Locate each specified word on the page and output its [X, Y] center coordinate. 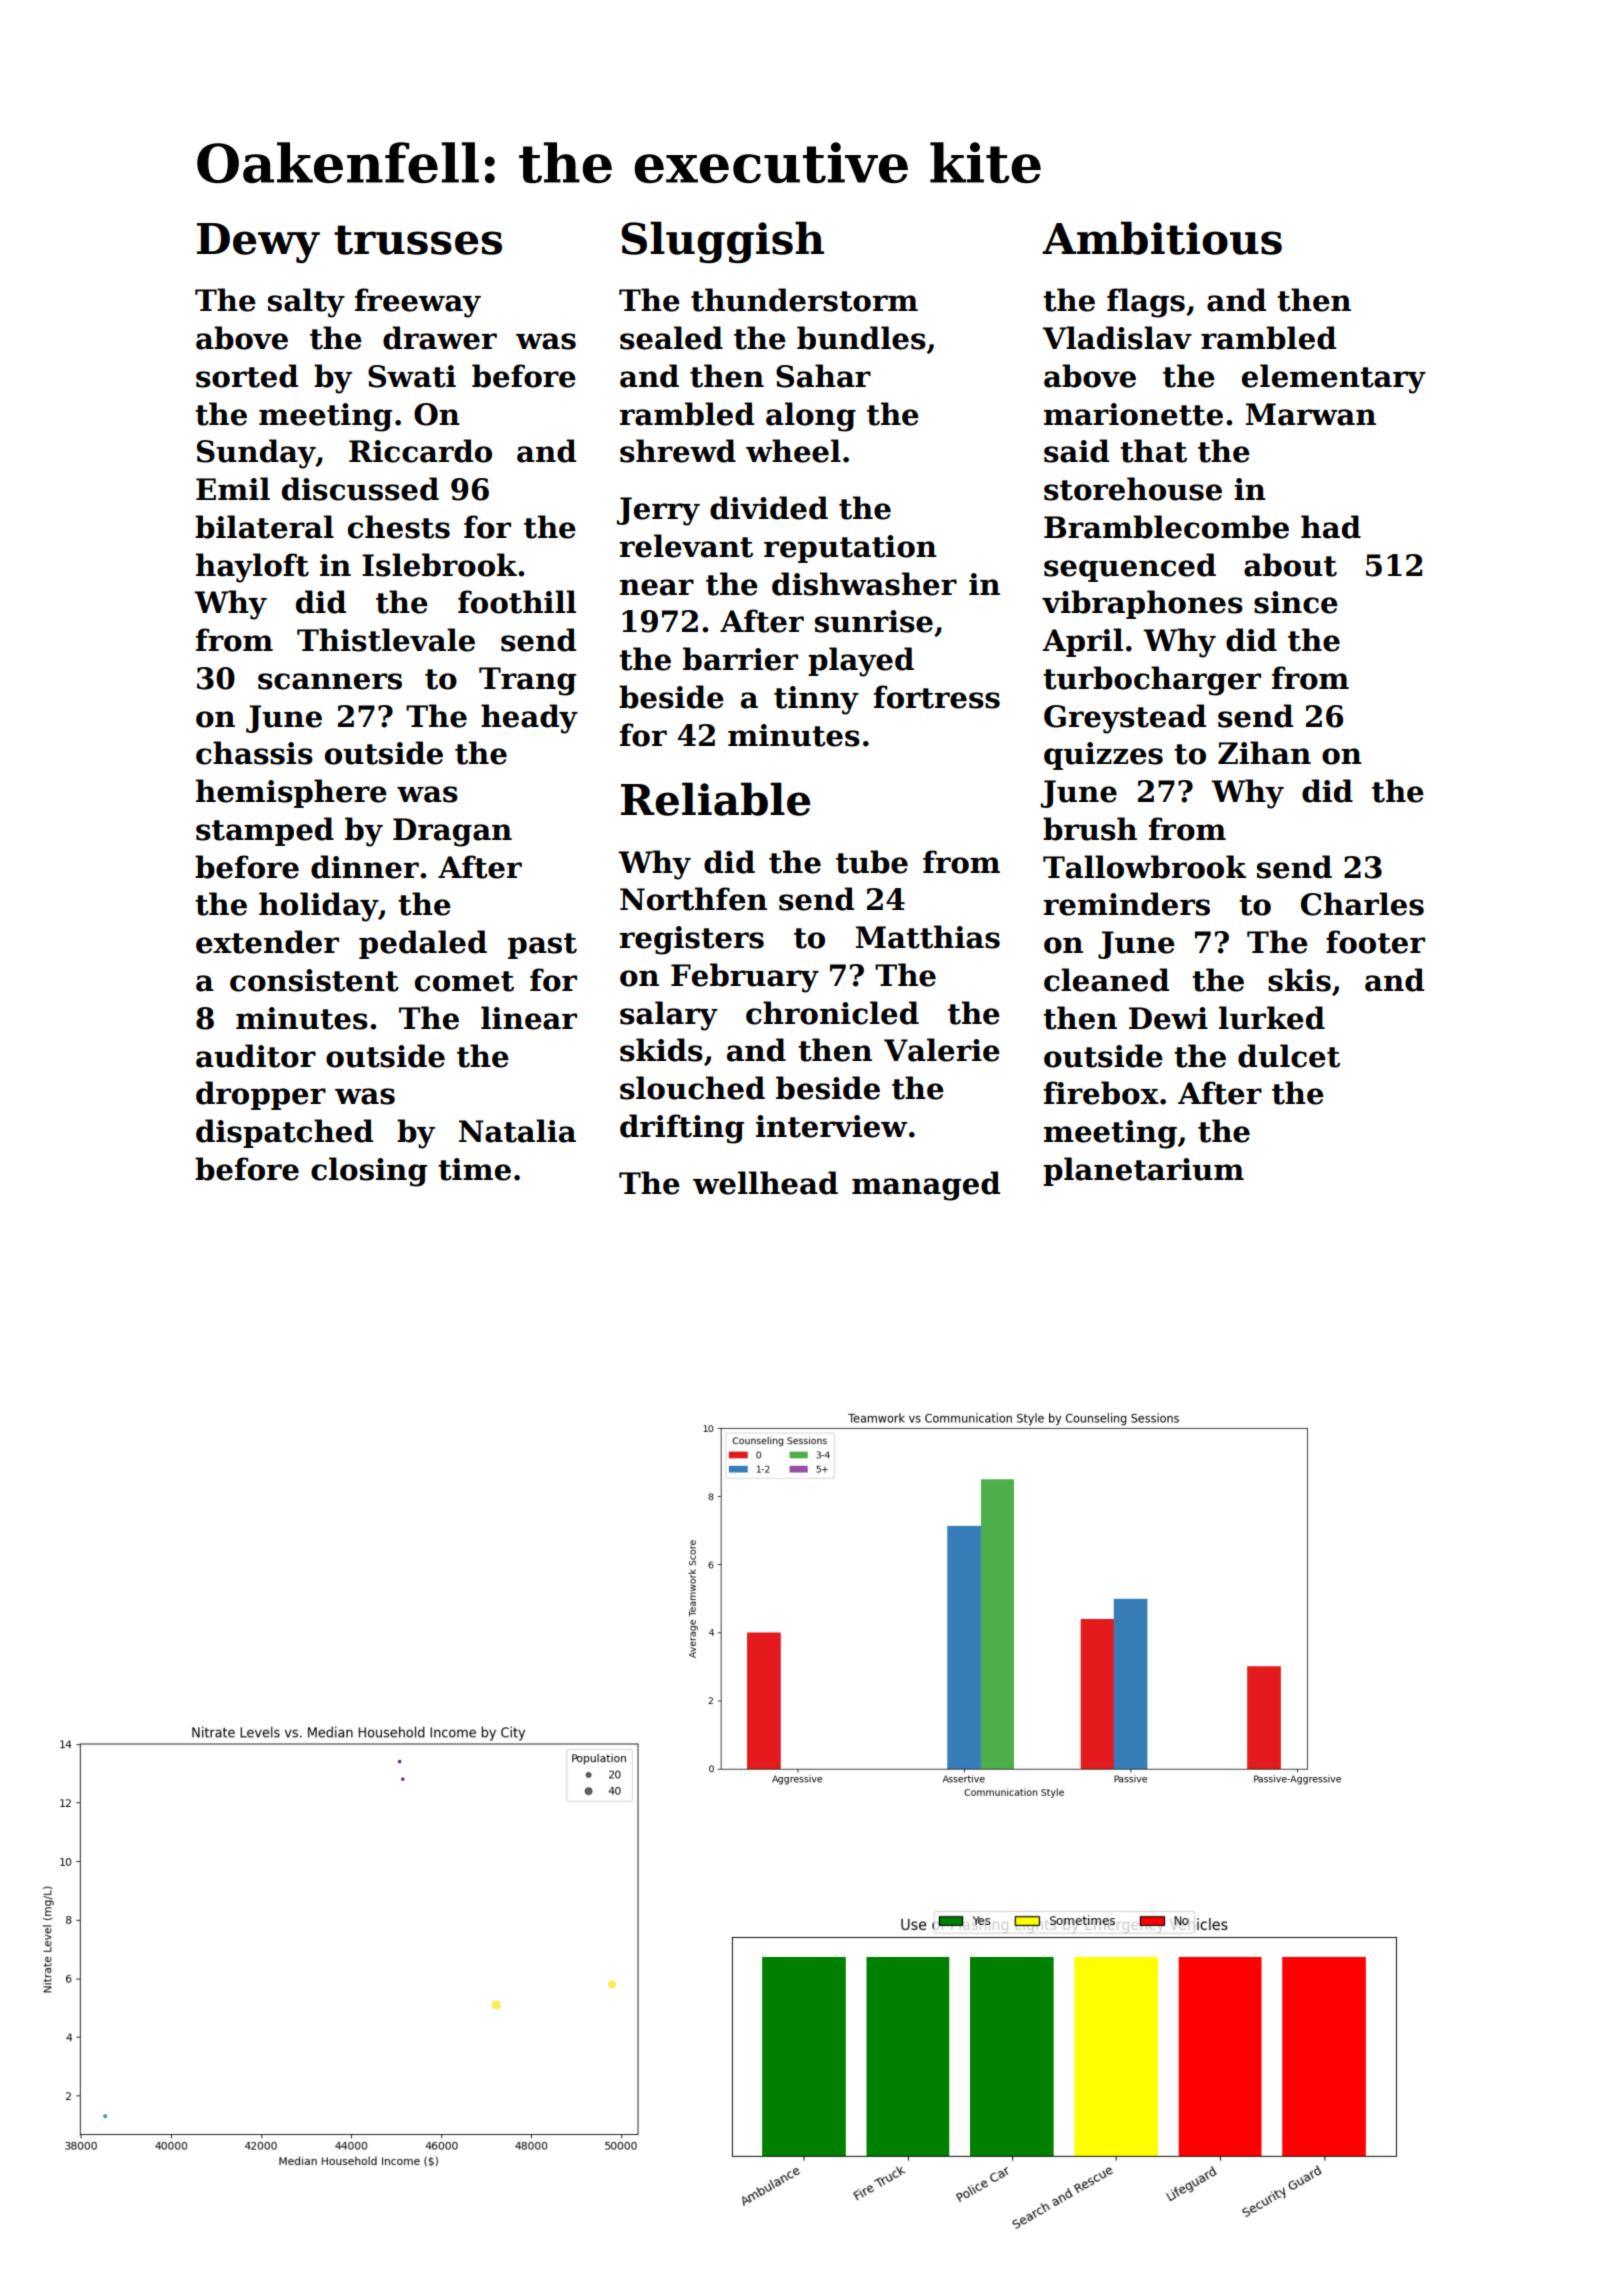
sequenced [1130, 567]
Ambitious [1162, 238]
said [1076, 451]
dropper [261, 1095]
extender [267, 942]
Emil [233, 488]
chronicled [832, 1013]
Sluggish [722, 242]
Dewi [1168, 1018]
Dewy [258, 243]
